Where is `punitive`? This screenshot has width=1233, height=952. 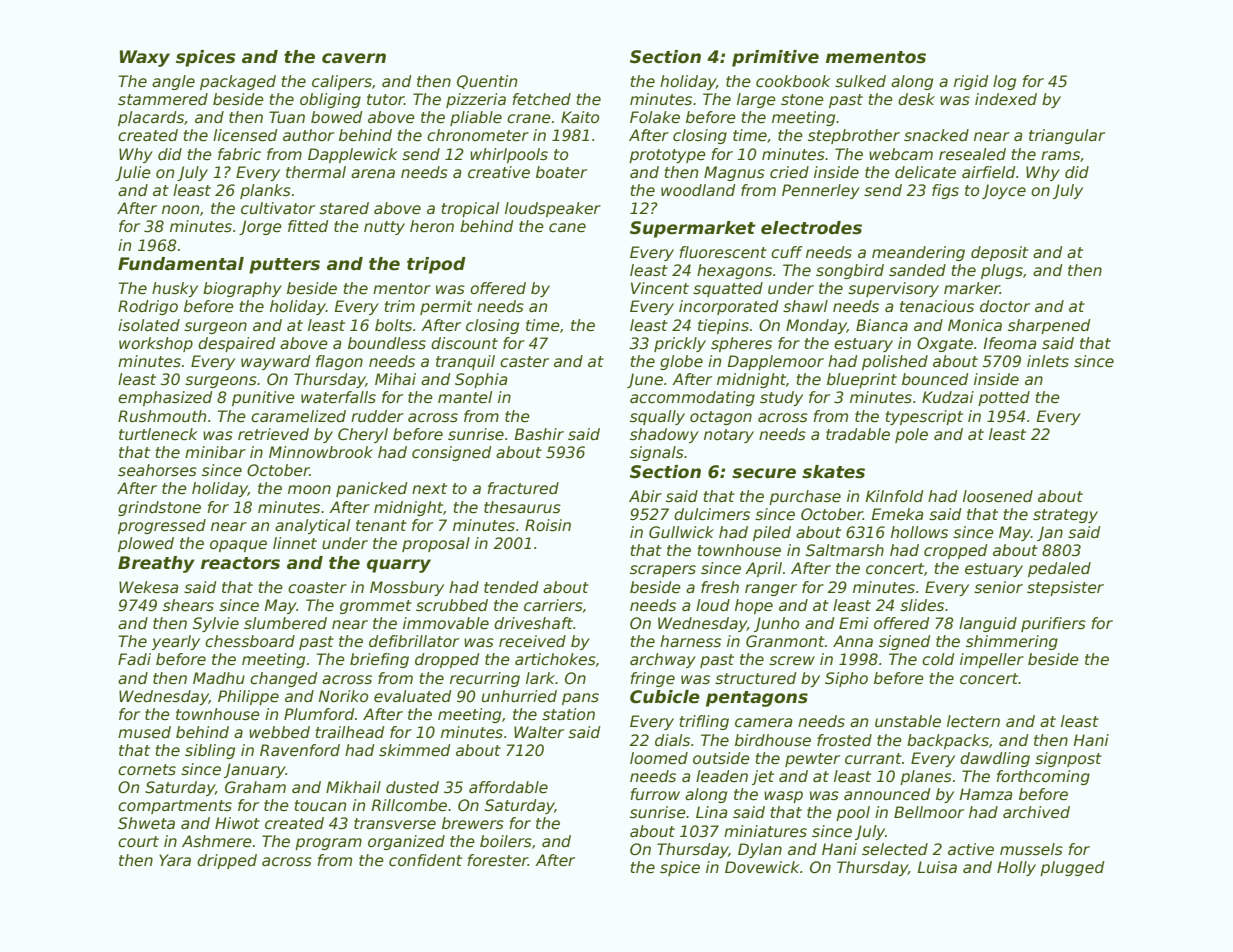
punitive is located at coordinates (263, 398).
